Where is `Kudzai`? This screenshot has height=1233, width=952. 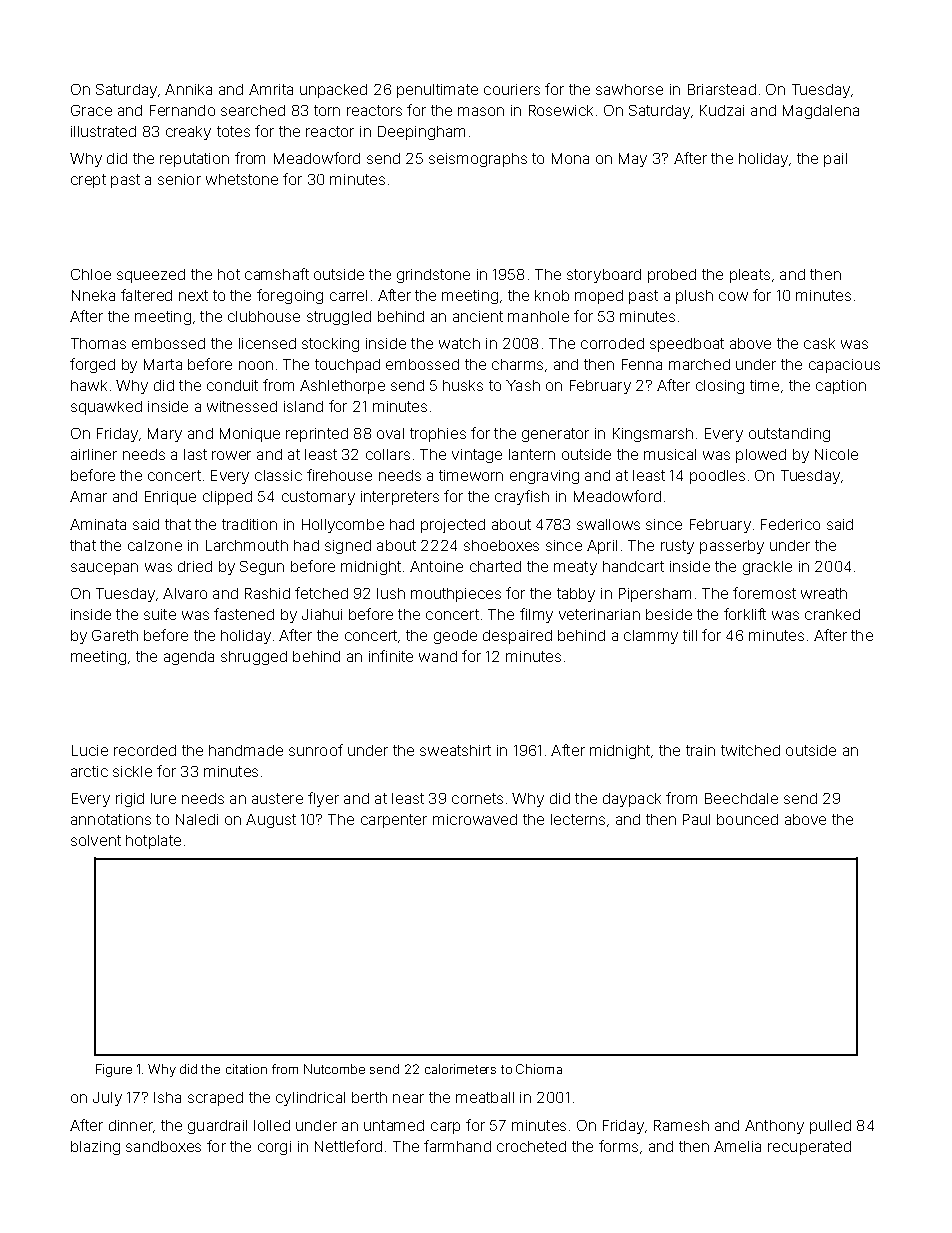 Kudzai is located at coordinates (722, 110).
